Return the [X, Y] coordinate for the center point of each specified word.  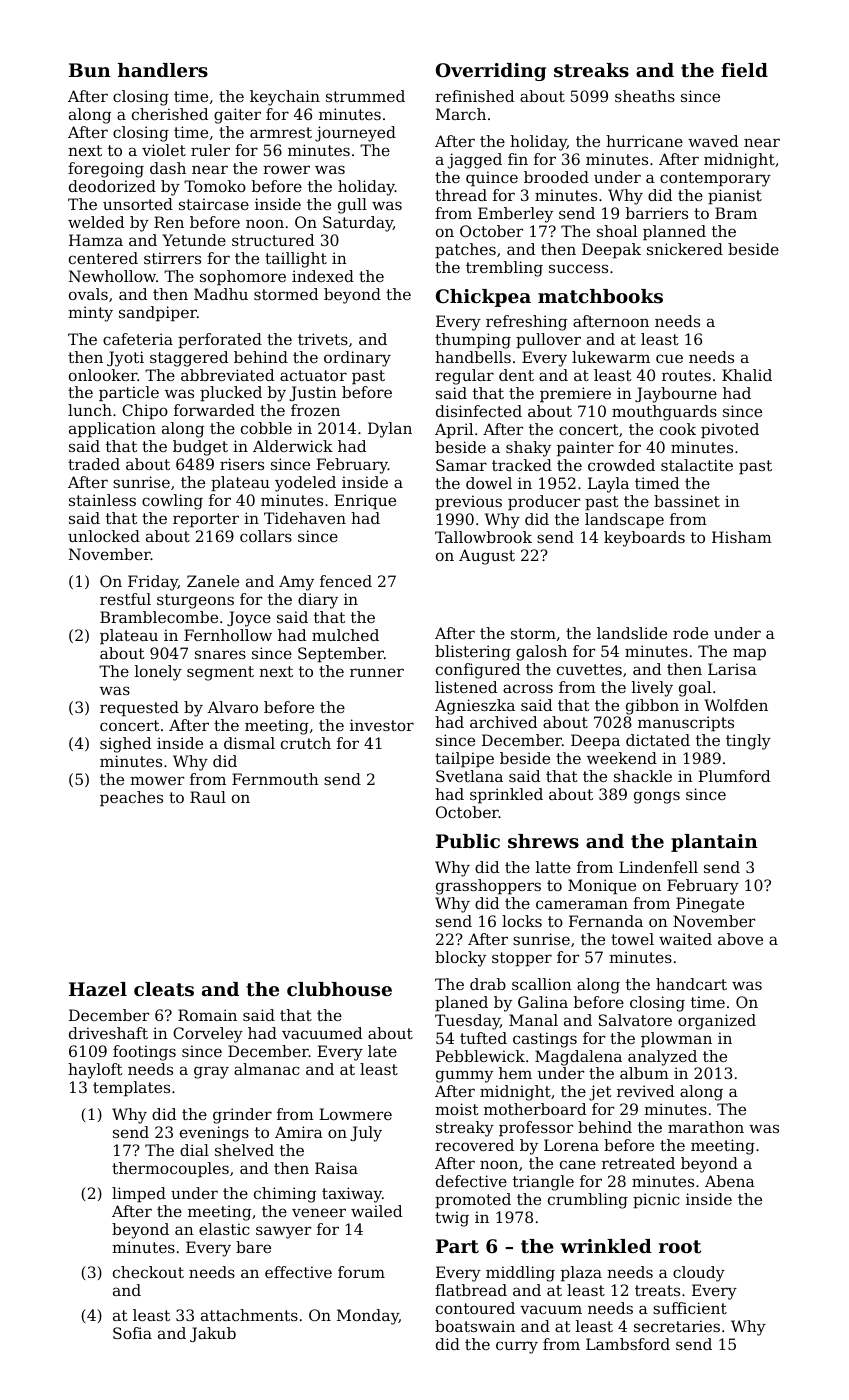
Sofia [132, 1333]
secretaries [677, 1326]
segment [220, 673]
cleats [164, 989]
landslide [632, 633]
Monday [368, 1317]
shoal [617, 231]
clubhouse [339, 989]
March [461, 114]
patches [465, 251]
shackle [643, 776]
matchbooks [600, 296]
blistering [473, 653]
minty [90, 314]
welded [96, 222]
